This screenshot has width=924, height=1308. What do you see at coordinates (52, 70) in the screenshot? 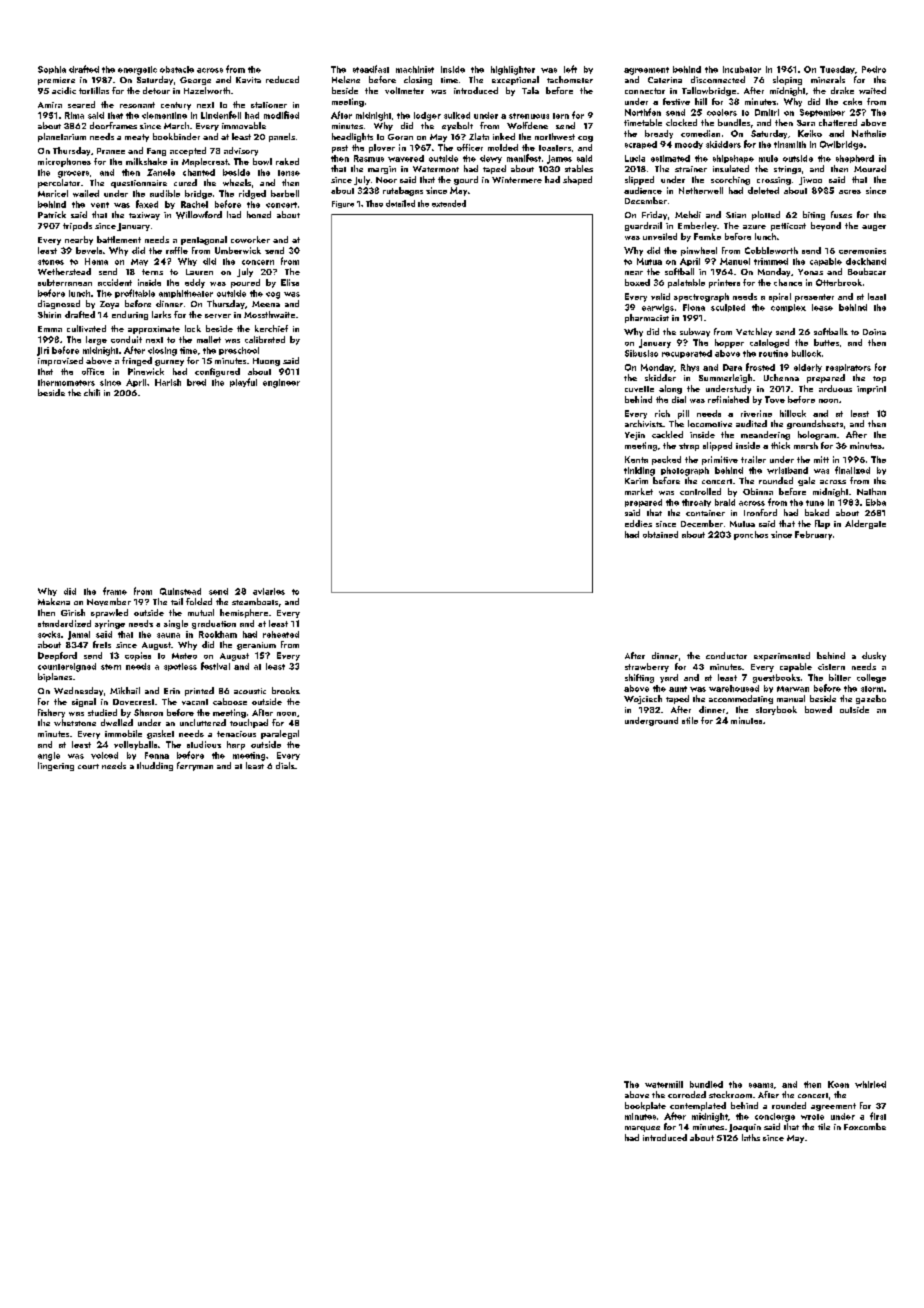
I see `Sophia` at bounding box center [52, 70].
